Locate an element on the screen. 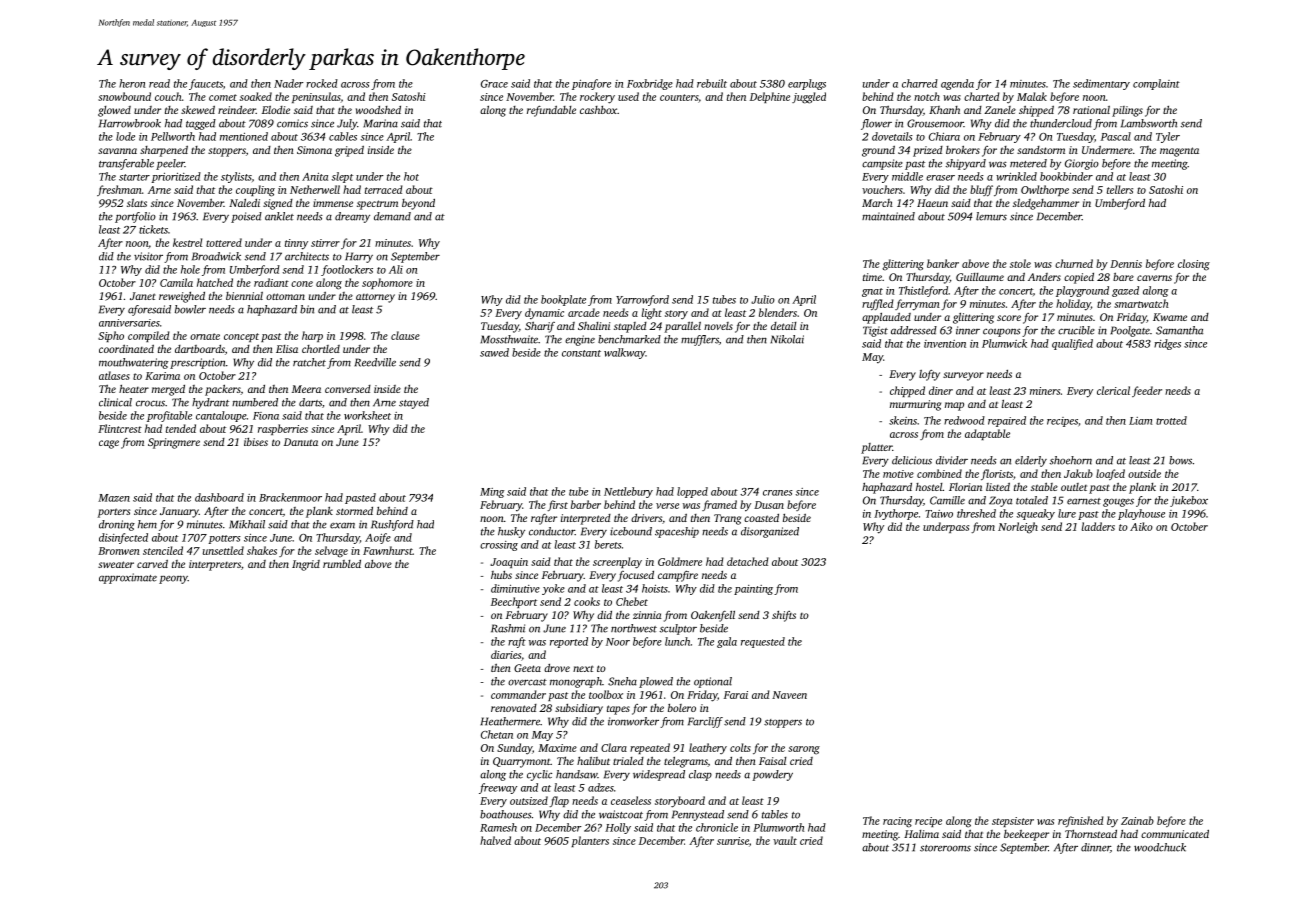 The image size is (1308, 924). mentioned is located at coordinates (244, 136).
